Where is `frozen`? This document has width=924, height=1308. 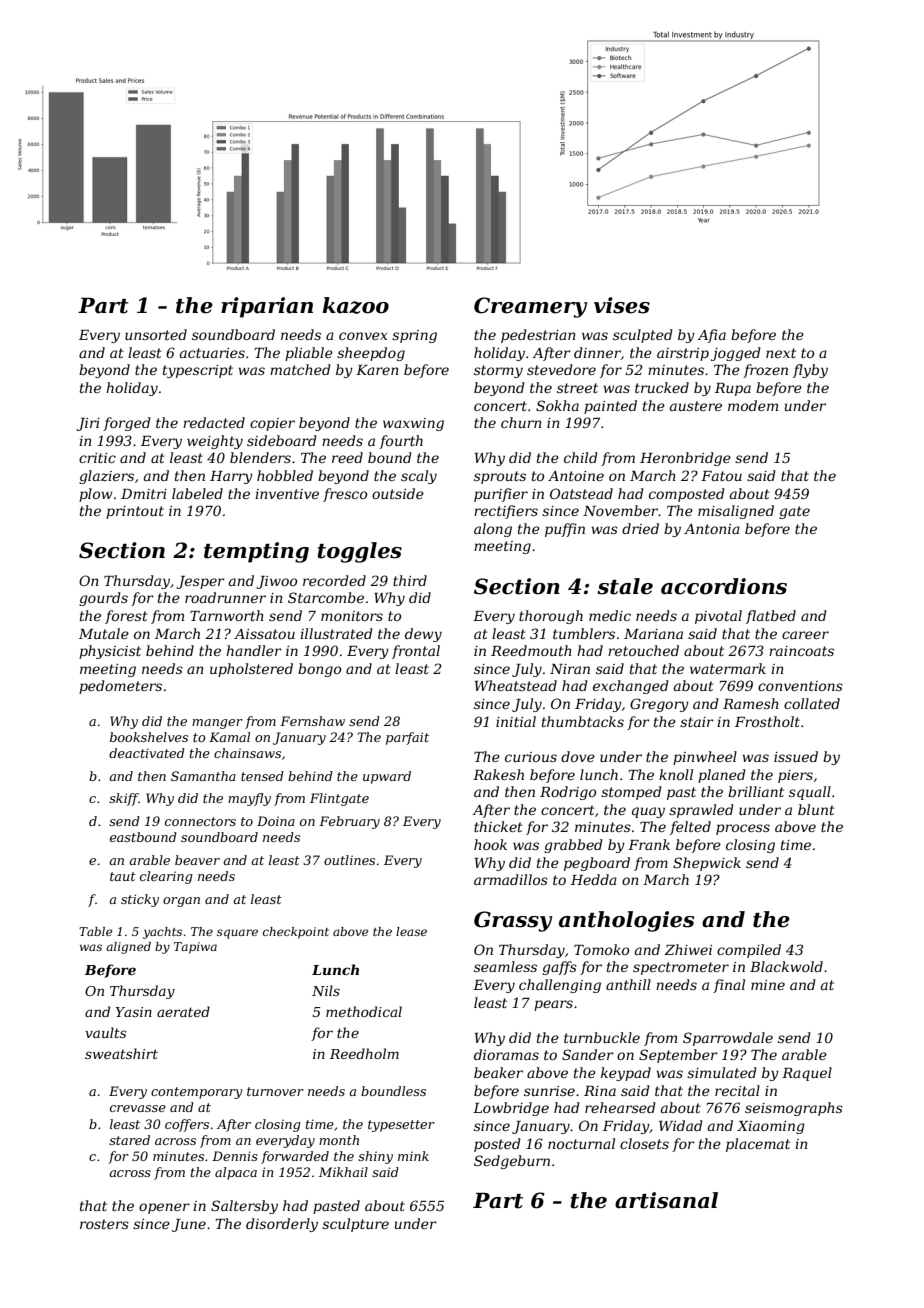 frozen is located at coordinates (765, 371).
